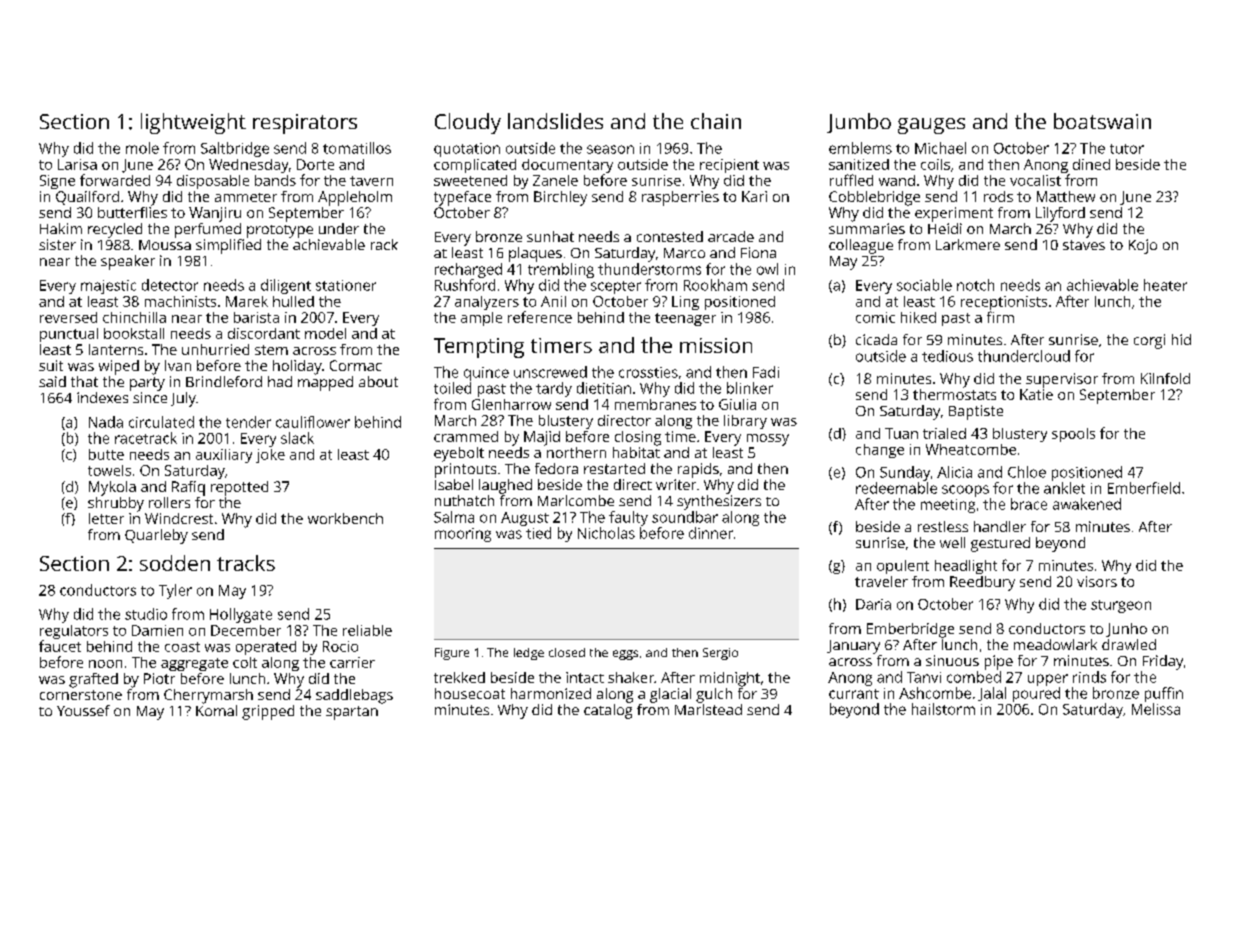 The image size is (1233, 952). I want to click on gestured, so click(1000, 544).
